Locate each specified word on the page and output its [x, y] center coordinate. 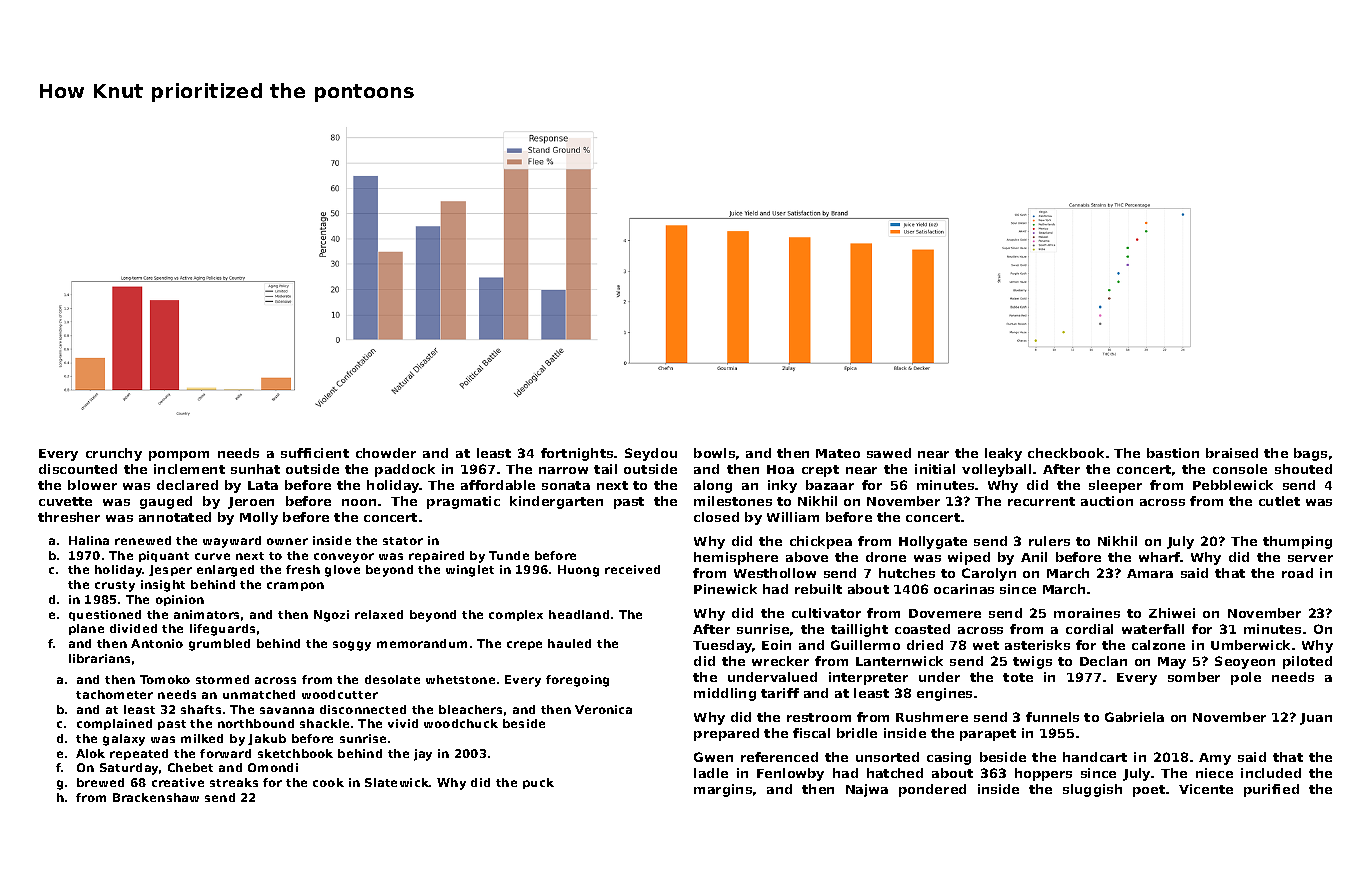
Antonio [157, 643]
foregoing [577, 681]
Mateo [838, 453]
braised [1232, 453]
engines [944, 694]
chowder [386, 453]
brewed [100, 782]
